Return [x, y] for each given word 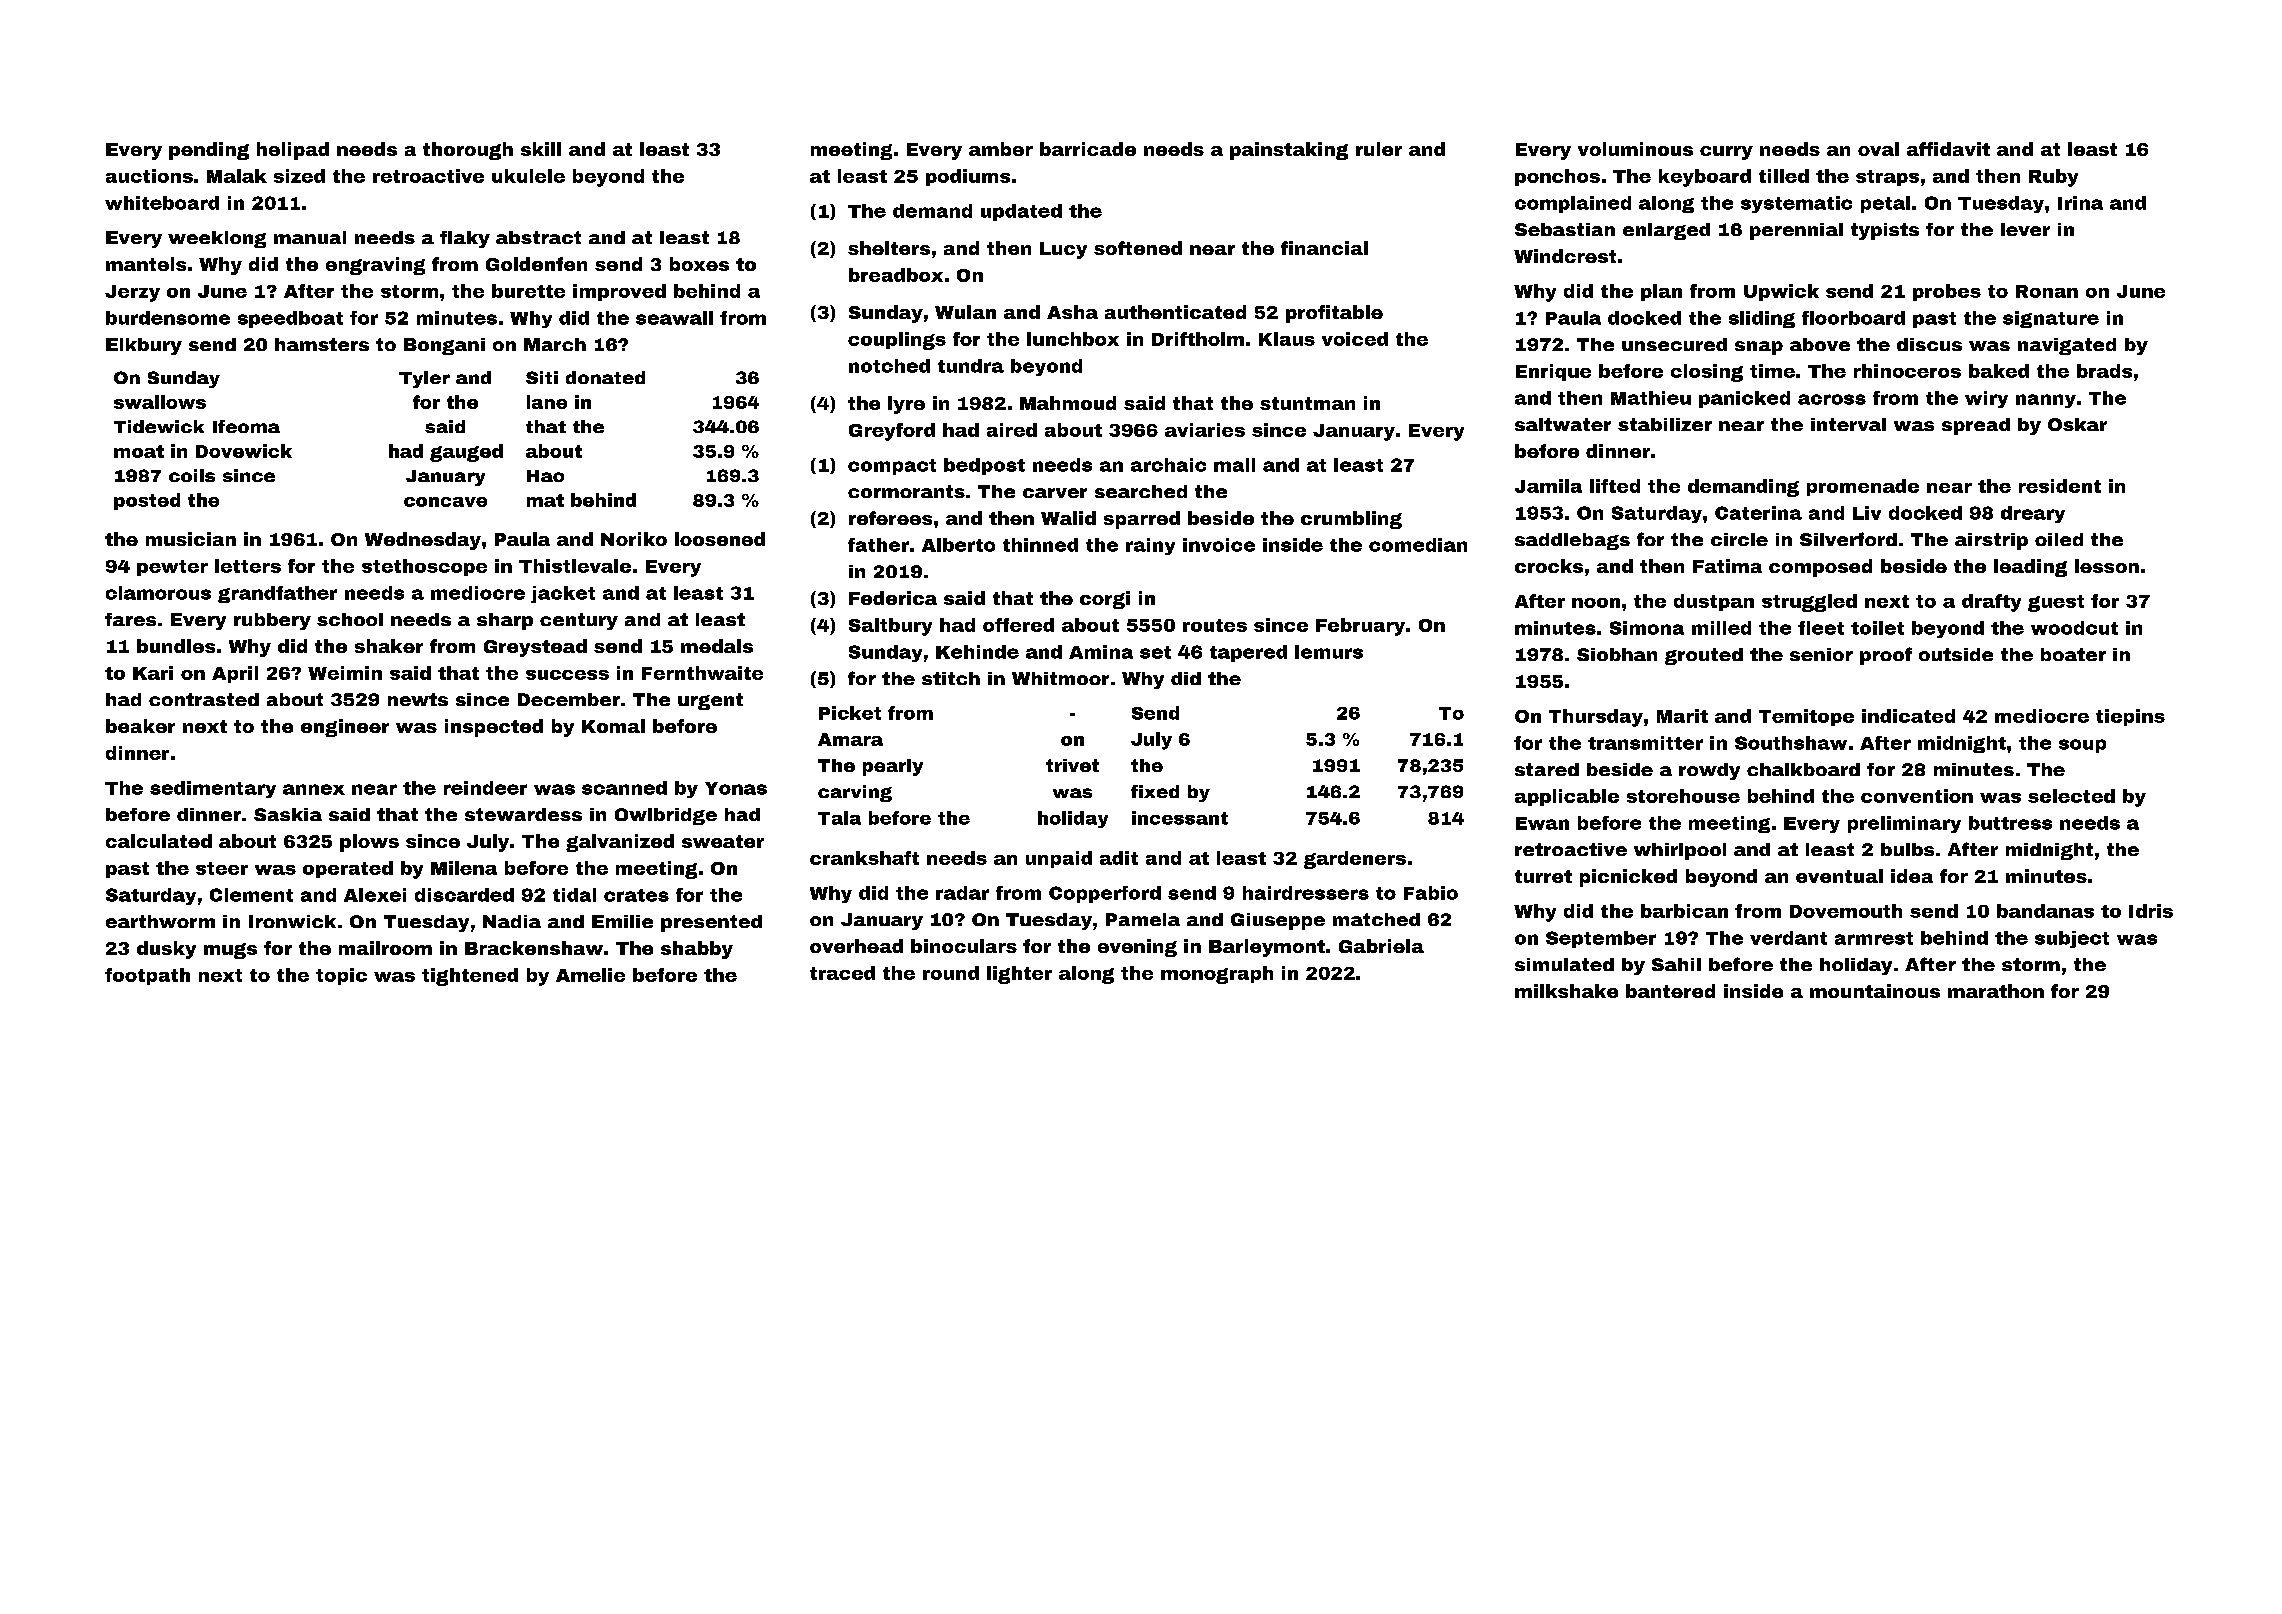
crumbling [1351, 520]
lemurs [1329, 652]
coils [192, 475]
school [350, 619]
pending [209, 151]
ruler [1379, 149]
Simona [1647, 628]
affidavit [1948, 149]
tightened [470, 977]
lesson [2107, 566]
